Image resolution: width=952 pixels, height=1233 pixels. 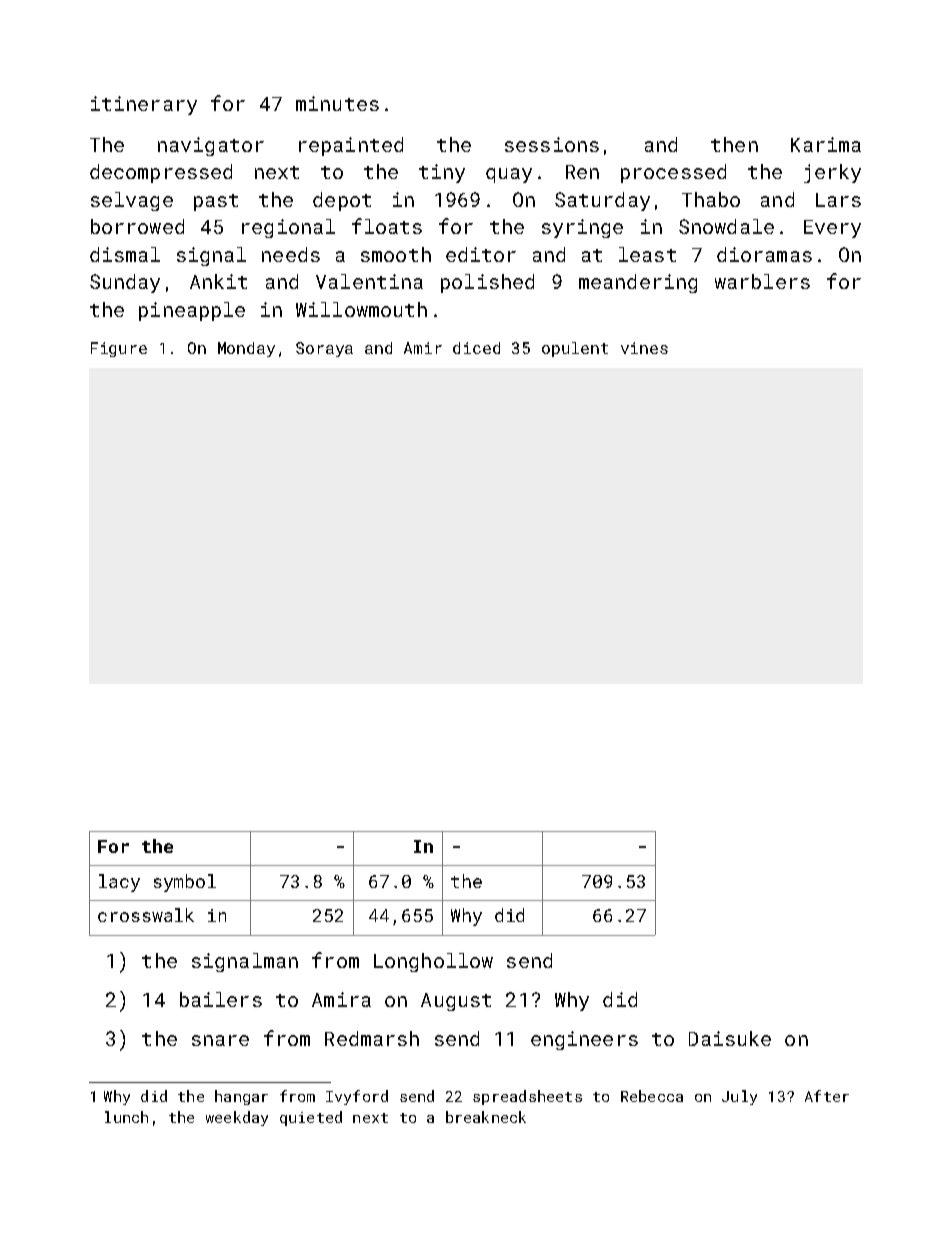 What do you see at coordinates (730, 1038) in the page?
I see `Daisuke` at bounding box center [730, 1038].
